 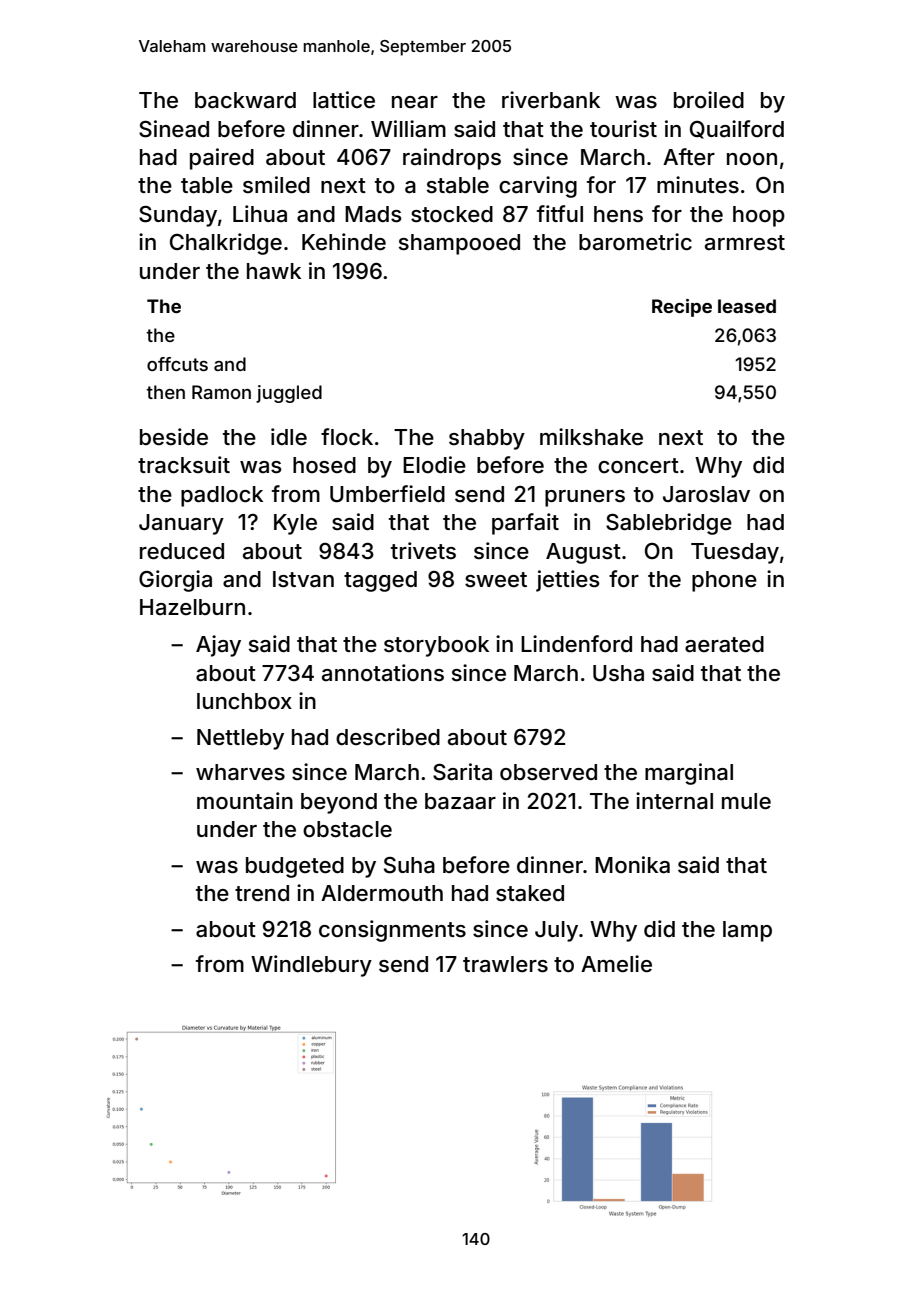 I want to click on armrest, so click(x=745, y=243).
